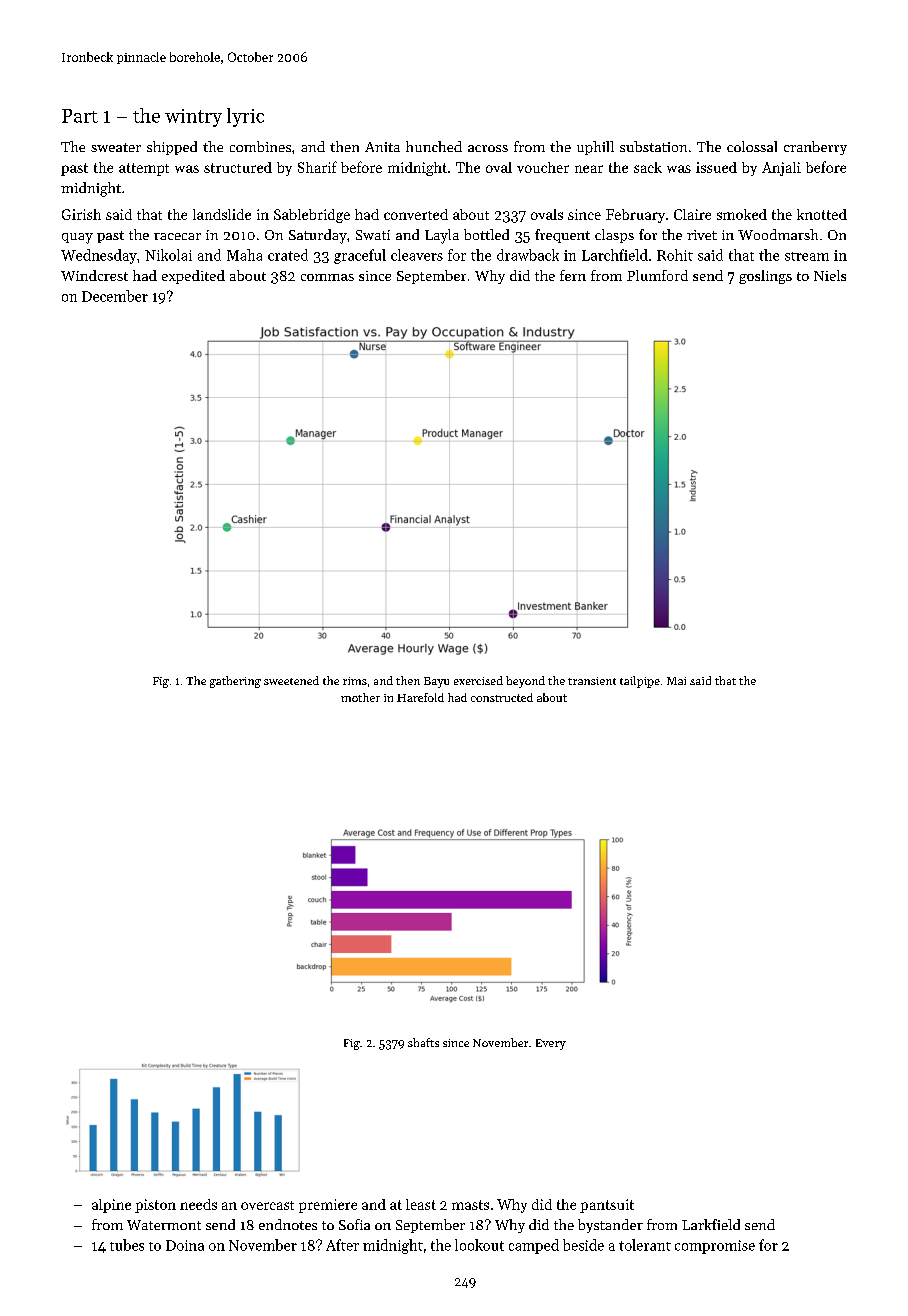  I want to click on alpine, so click(111, 1206).
